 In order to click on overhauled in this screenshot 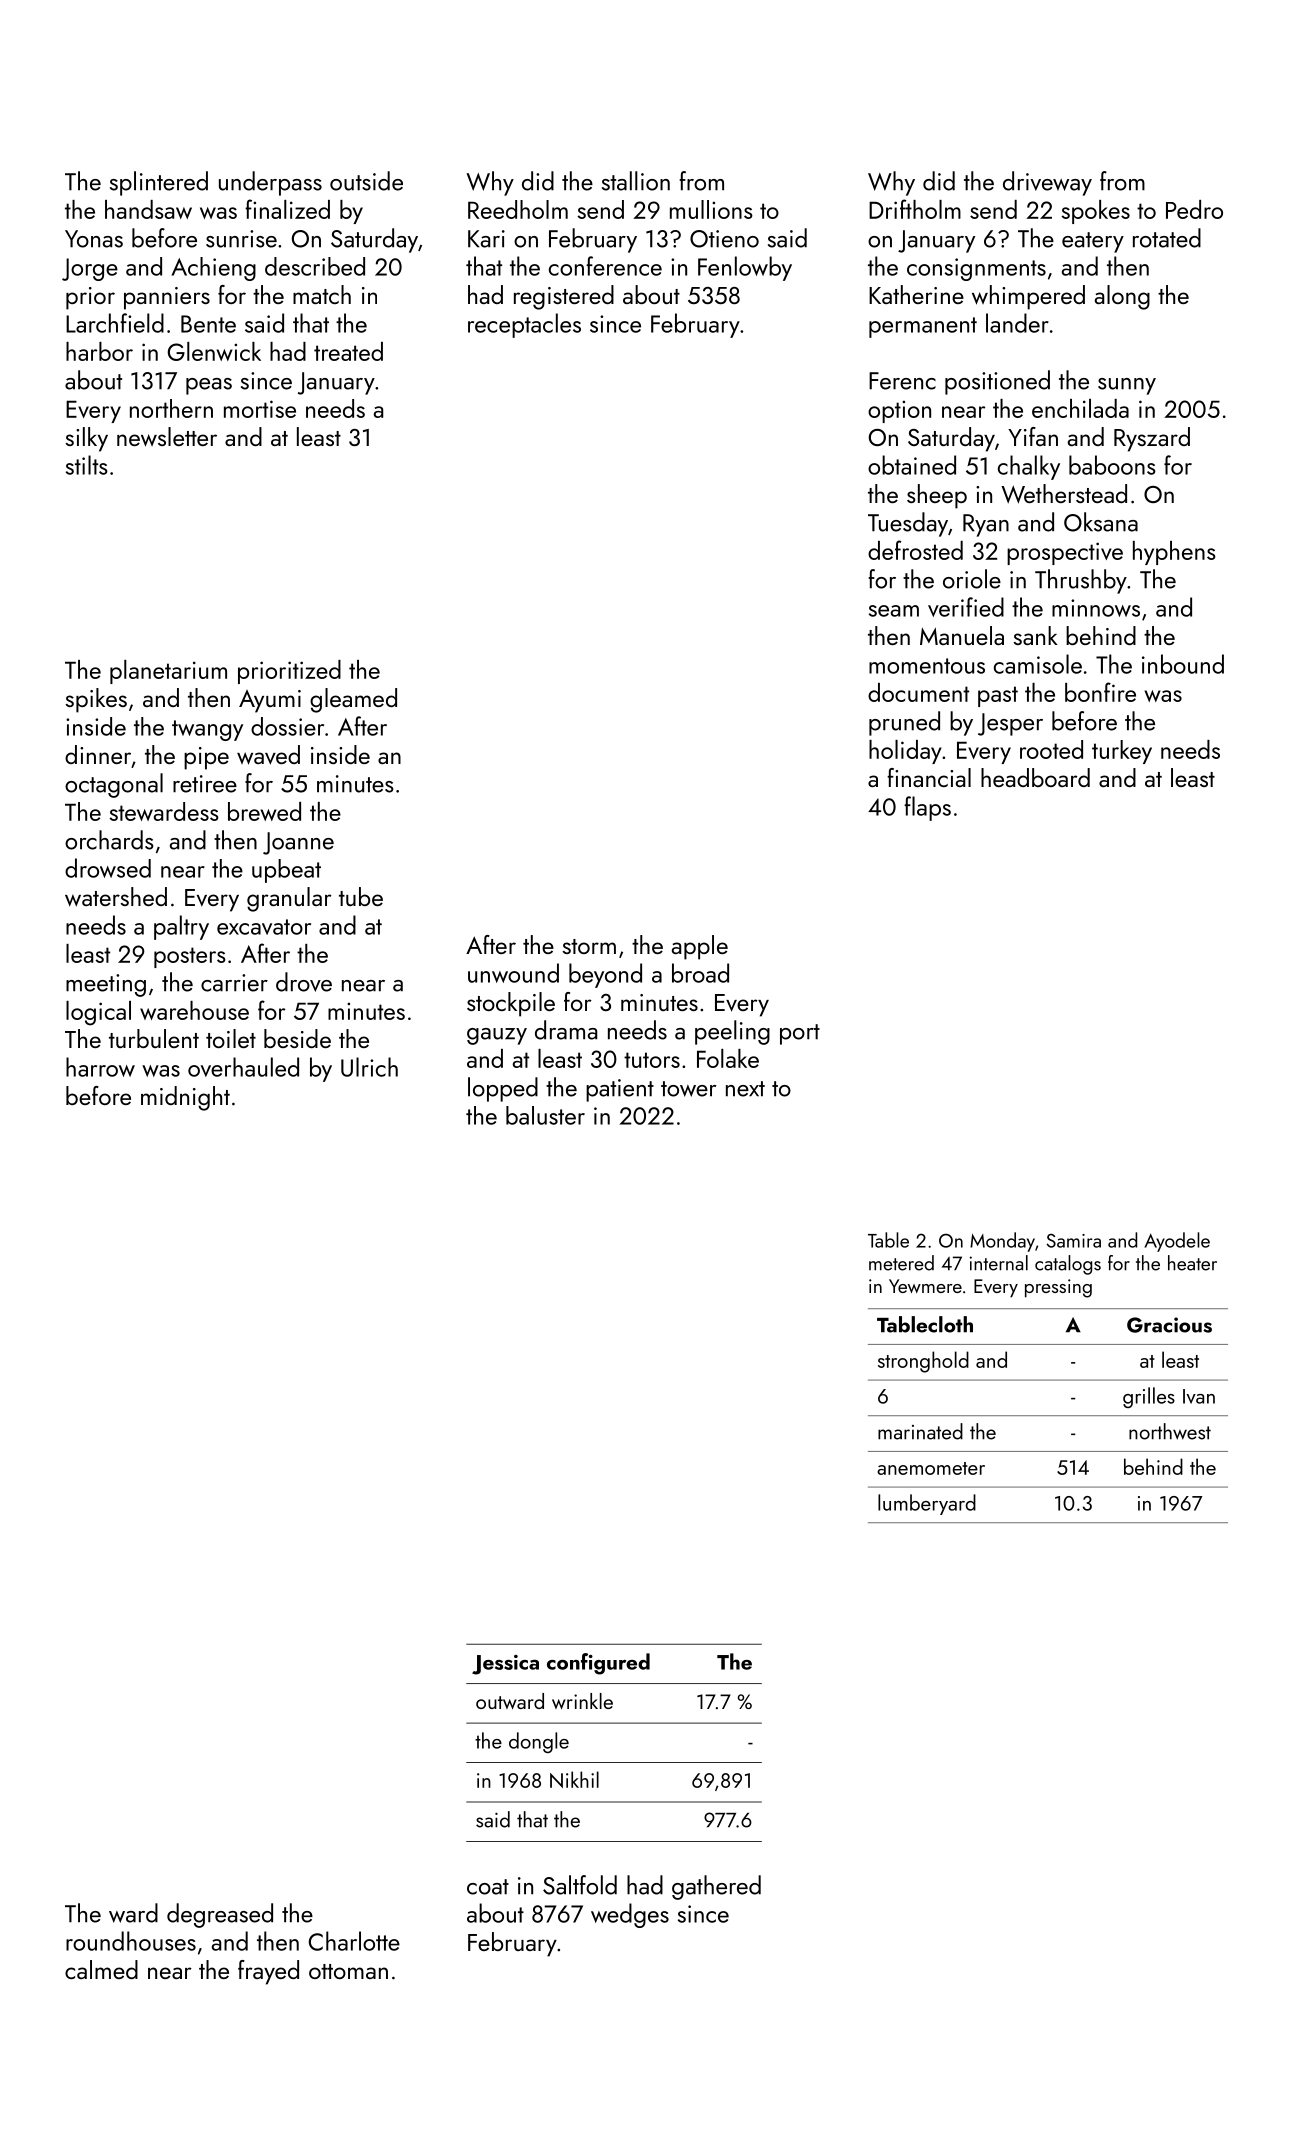, I will do `click(243, 1067)`.
